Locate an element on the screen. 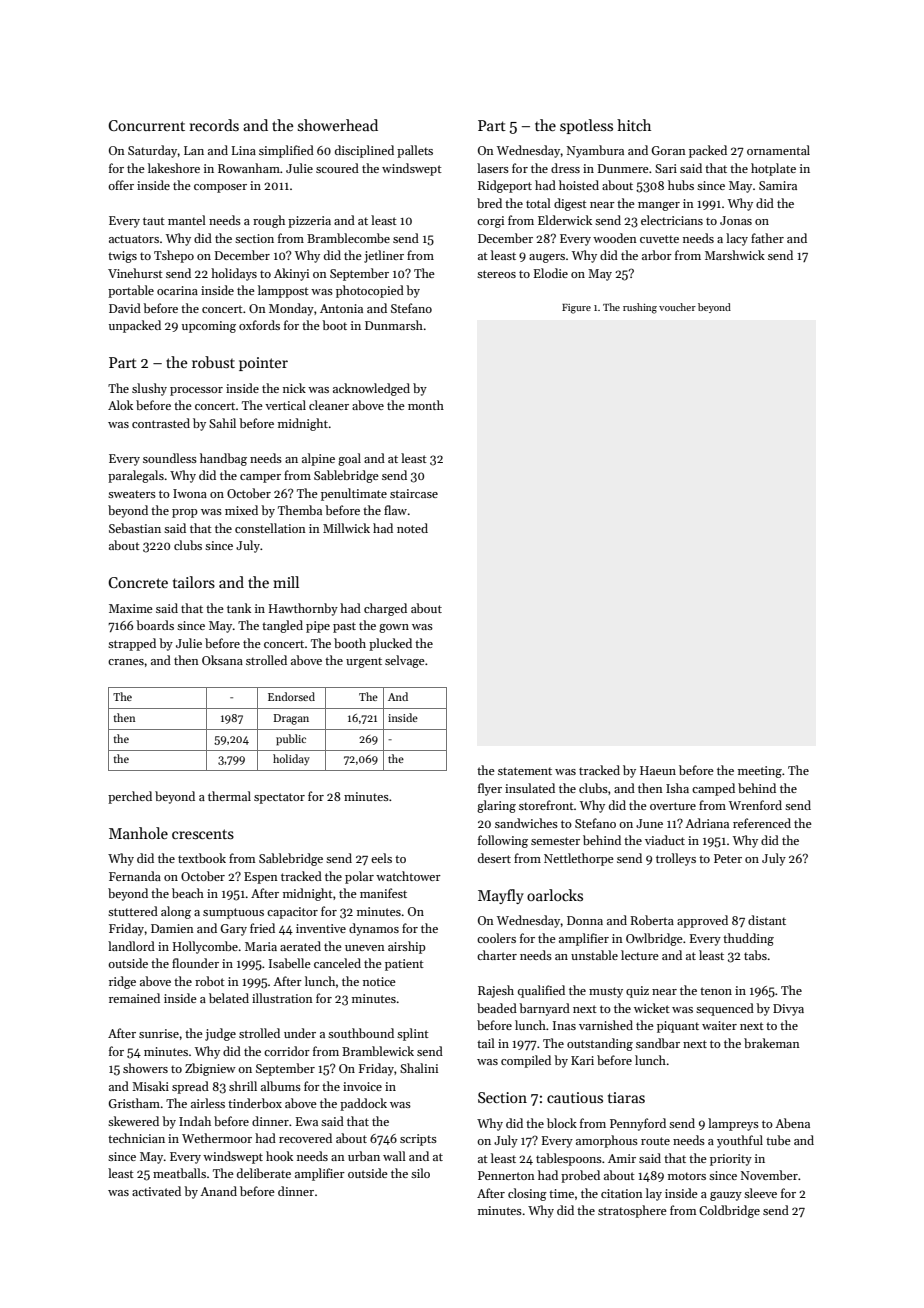  semester is located at coordinates (555, 841).
